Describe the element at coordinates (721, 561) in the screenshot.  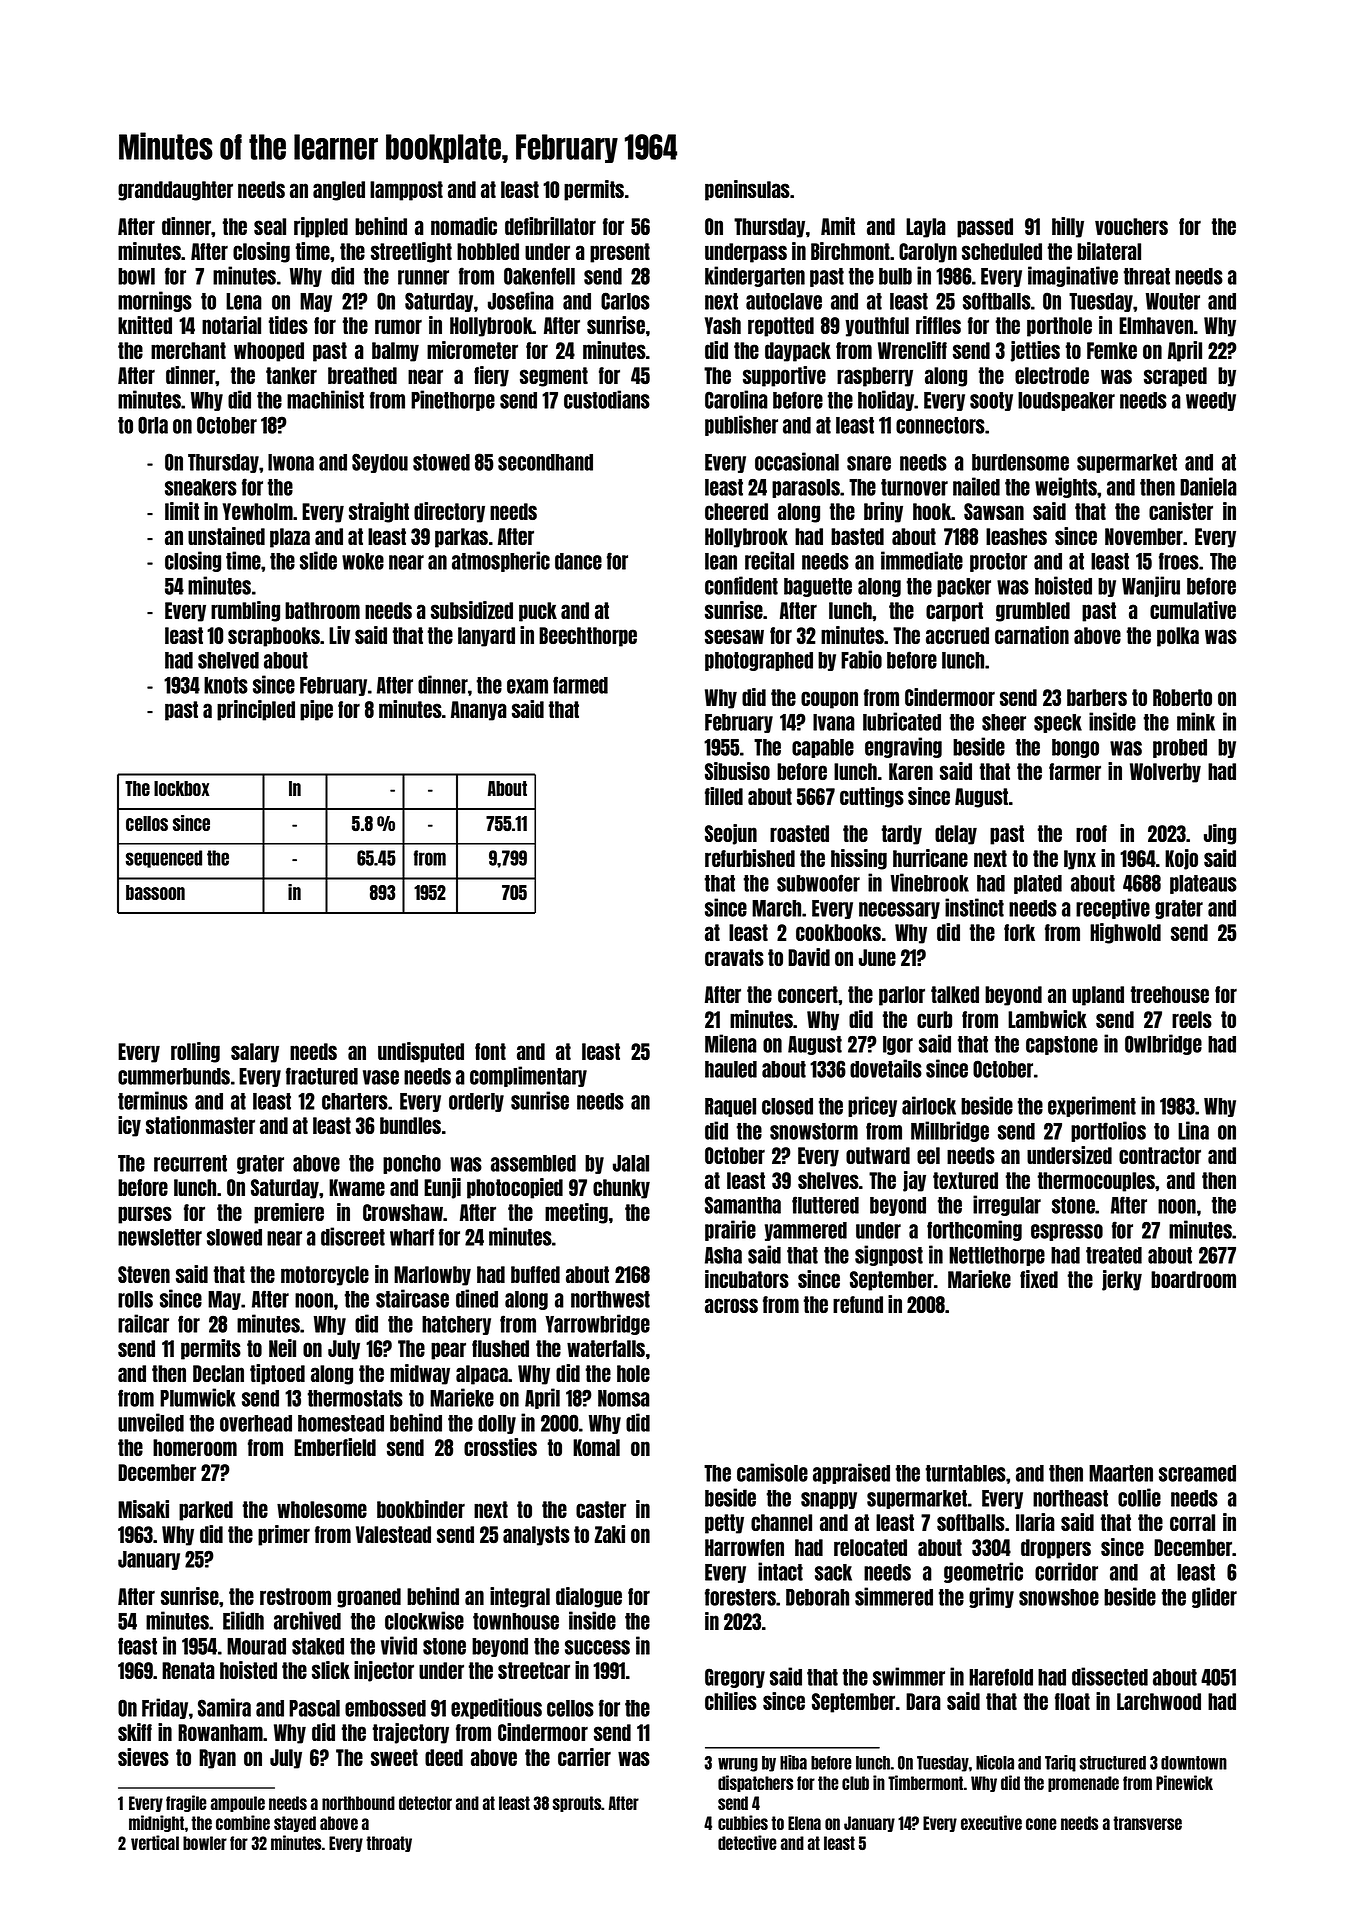
I see `lean` at that location.
